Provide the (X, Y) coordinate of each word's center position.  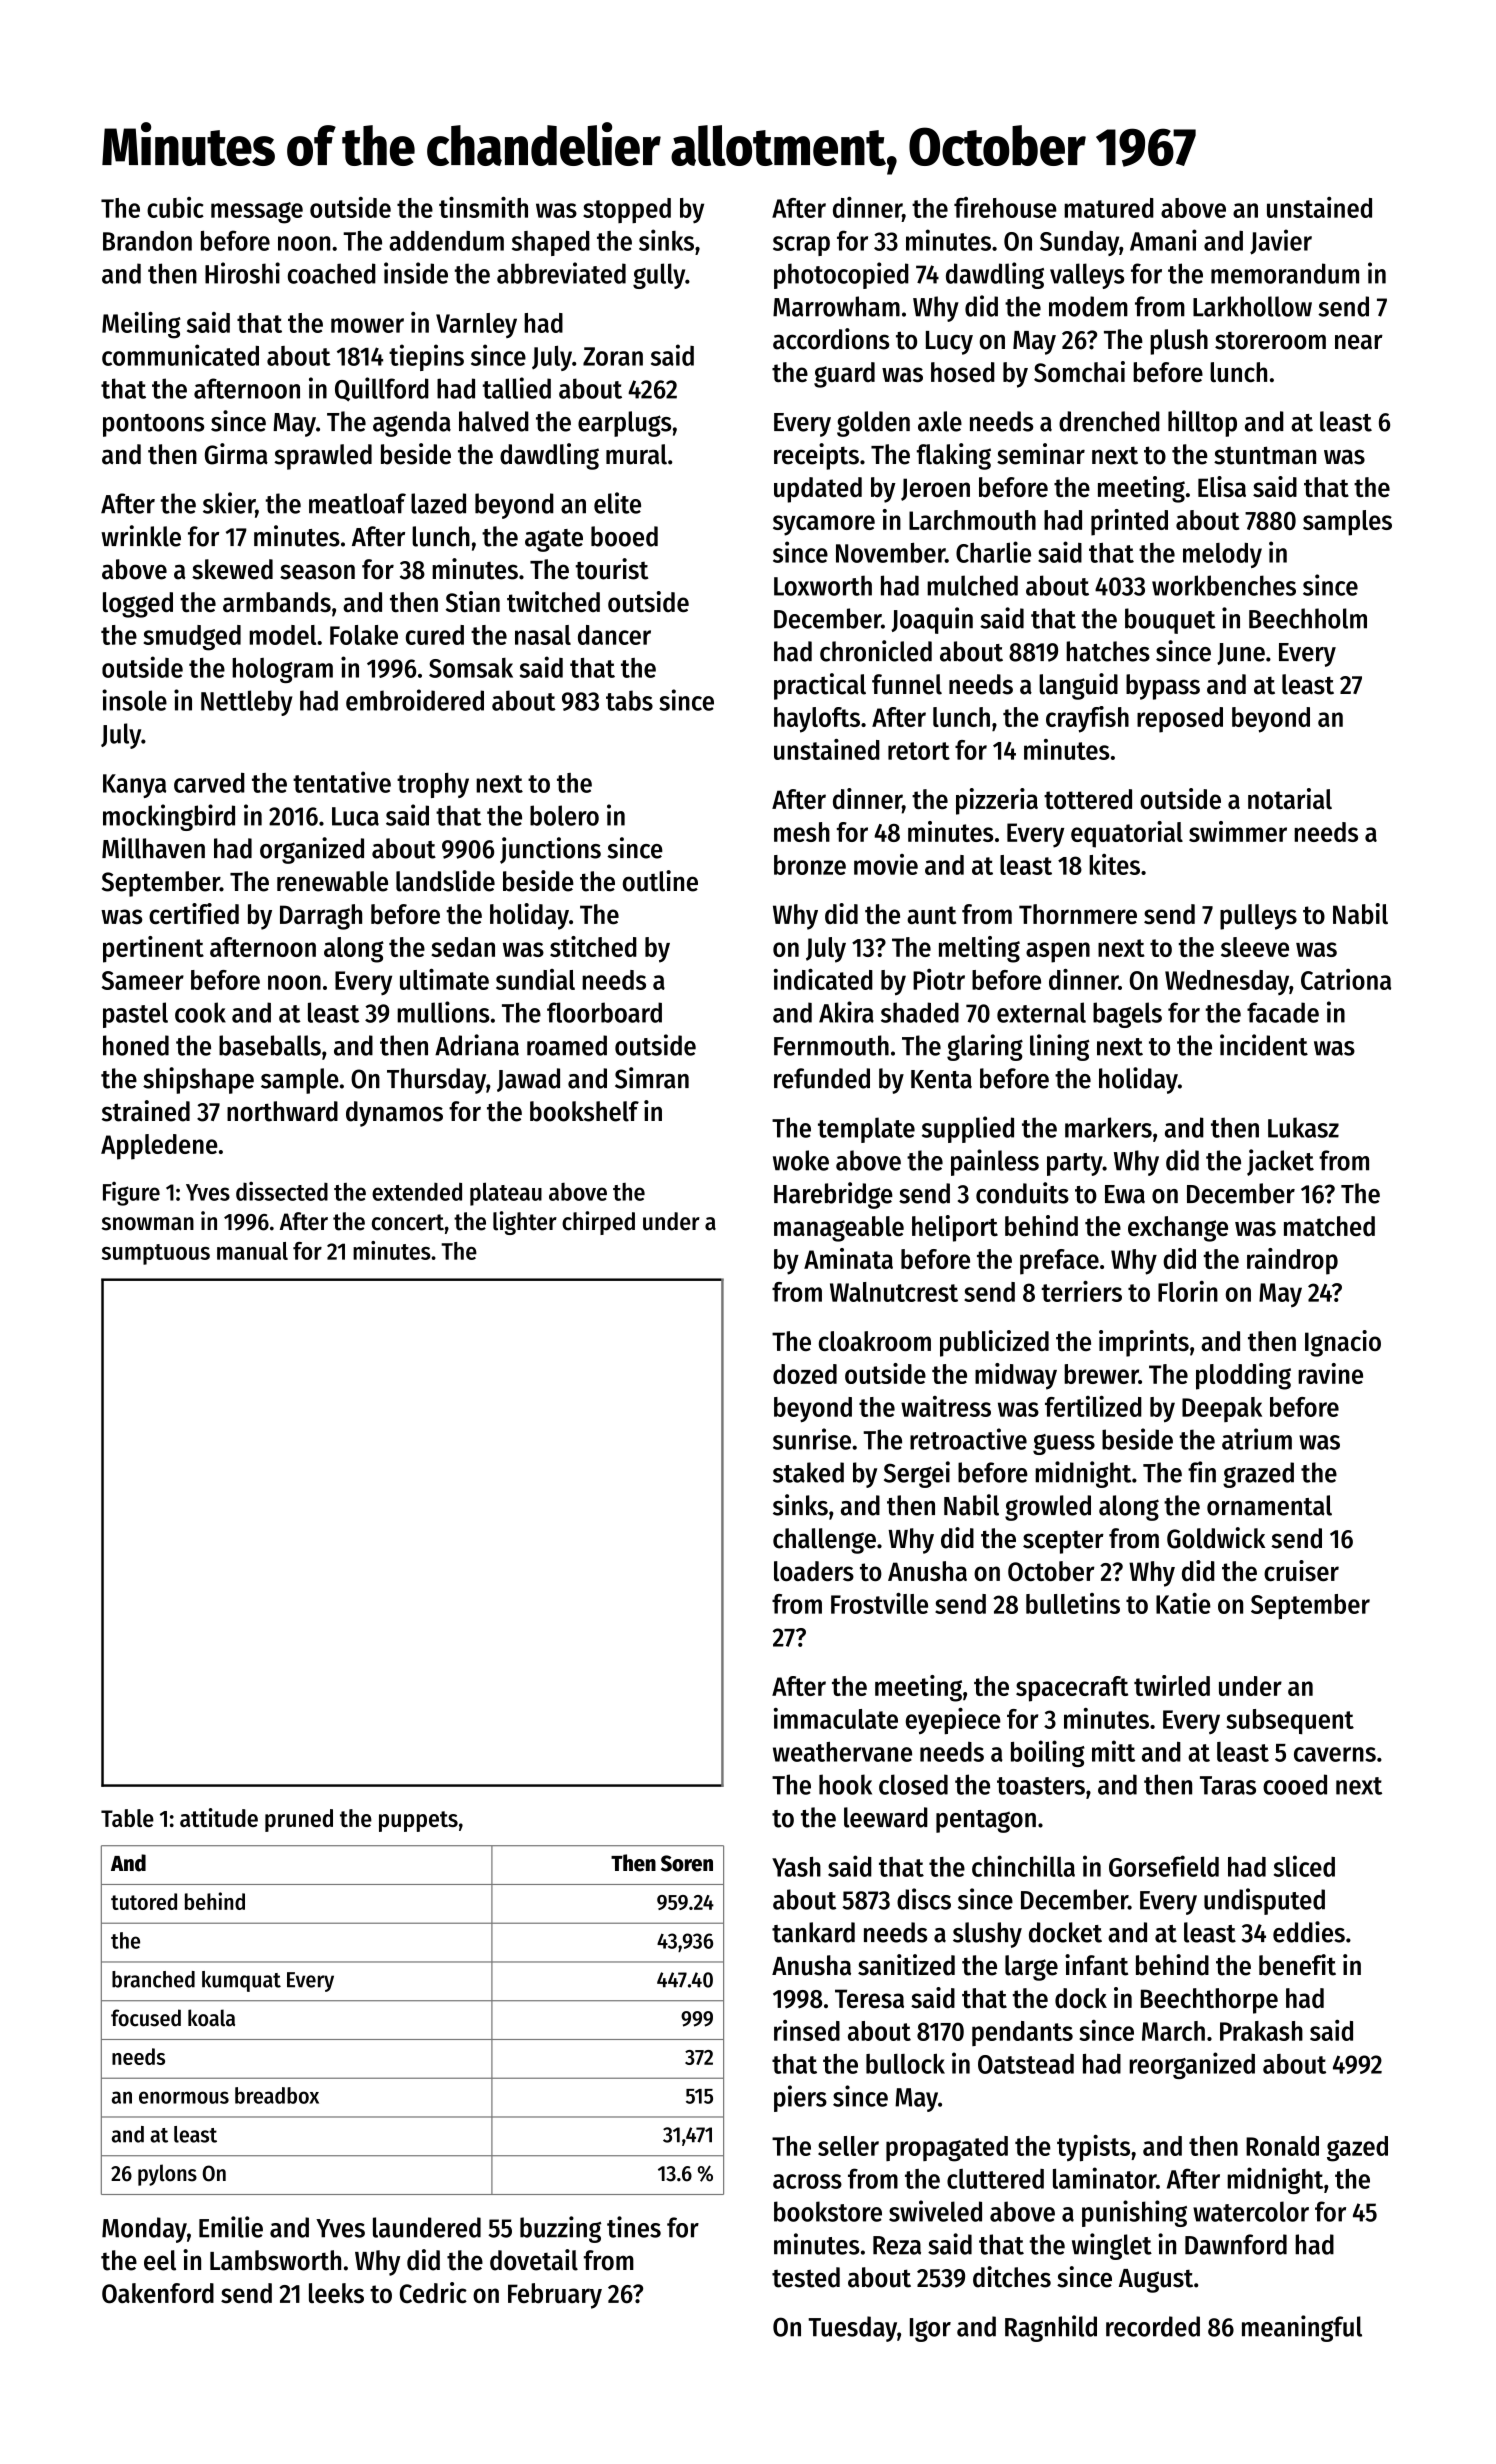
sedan (463, 947)
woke (801, 1160)
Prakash (1261, 2031)
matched (1329, 1226)
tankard (813, 1932)
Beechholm (1308, 618)
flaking (954, 456)
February (555, 2296)
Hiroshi (242, 273)
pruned (299, 1820)
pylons (167, 2175)
